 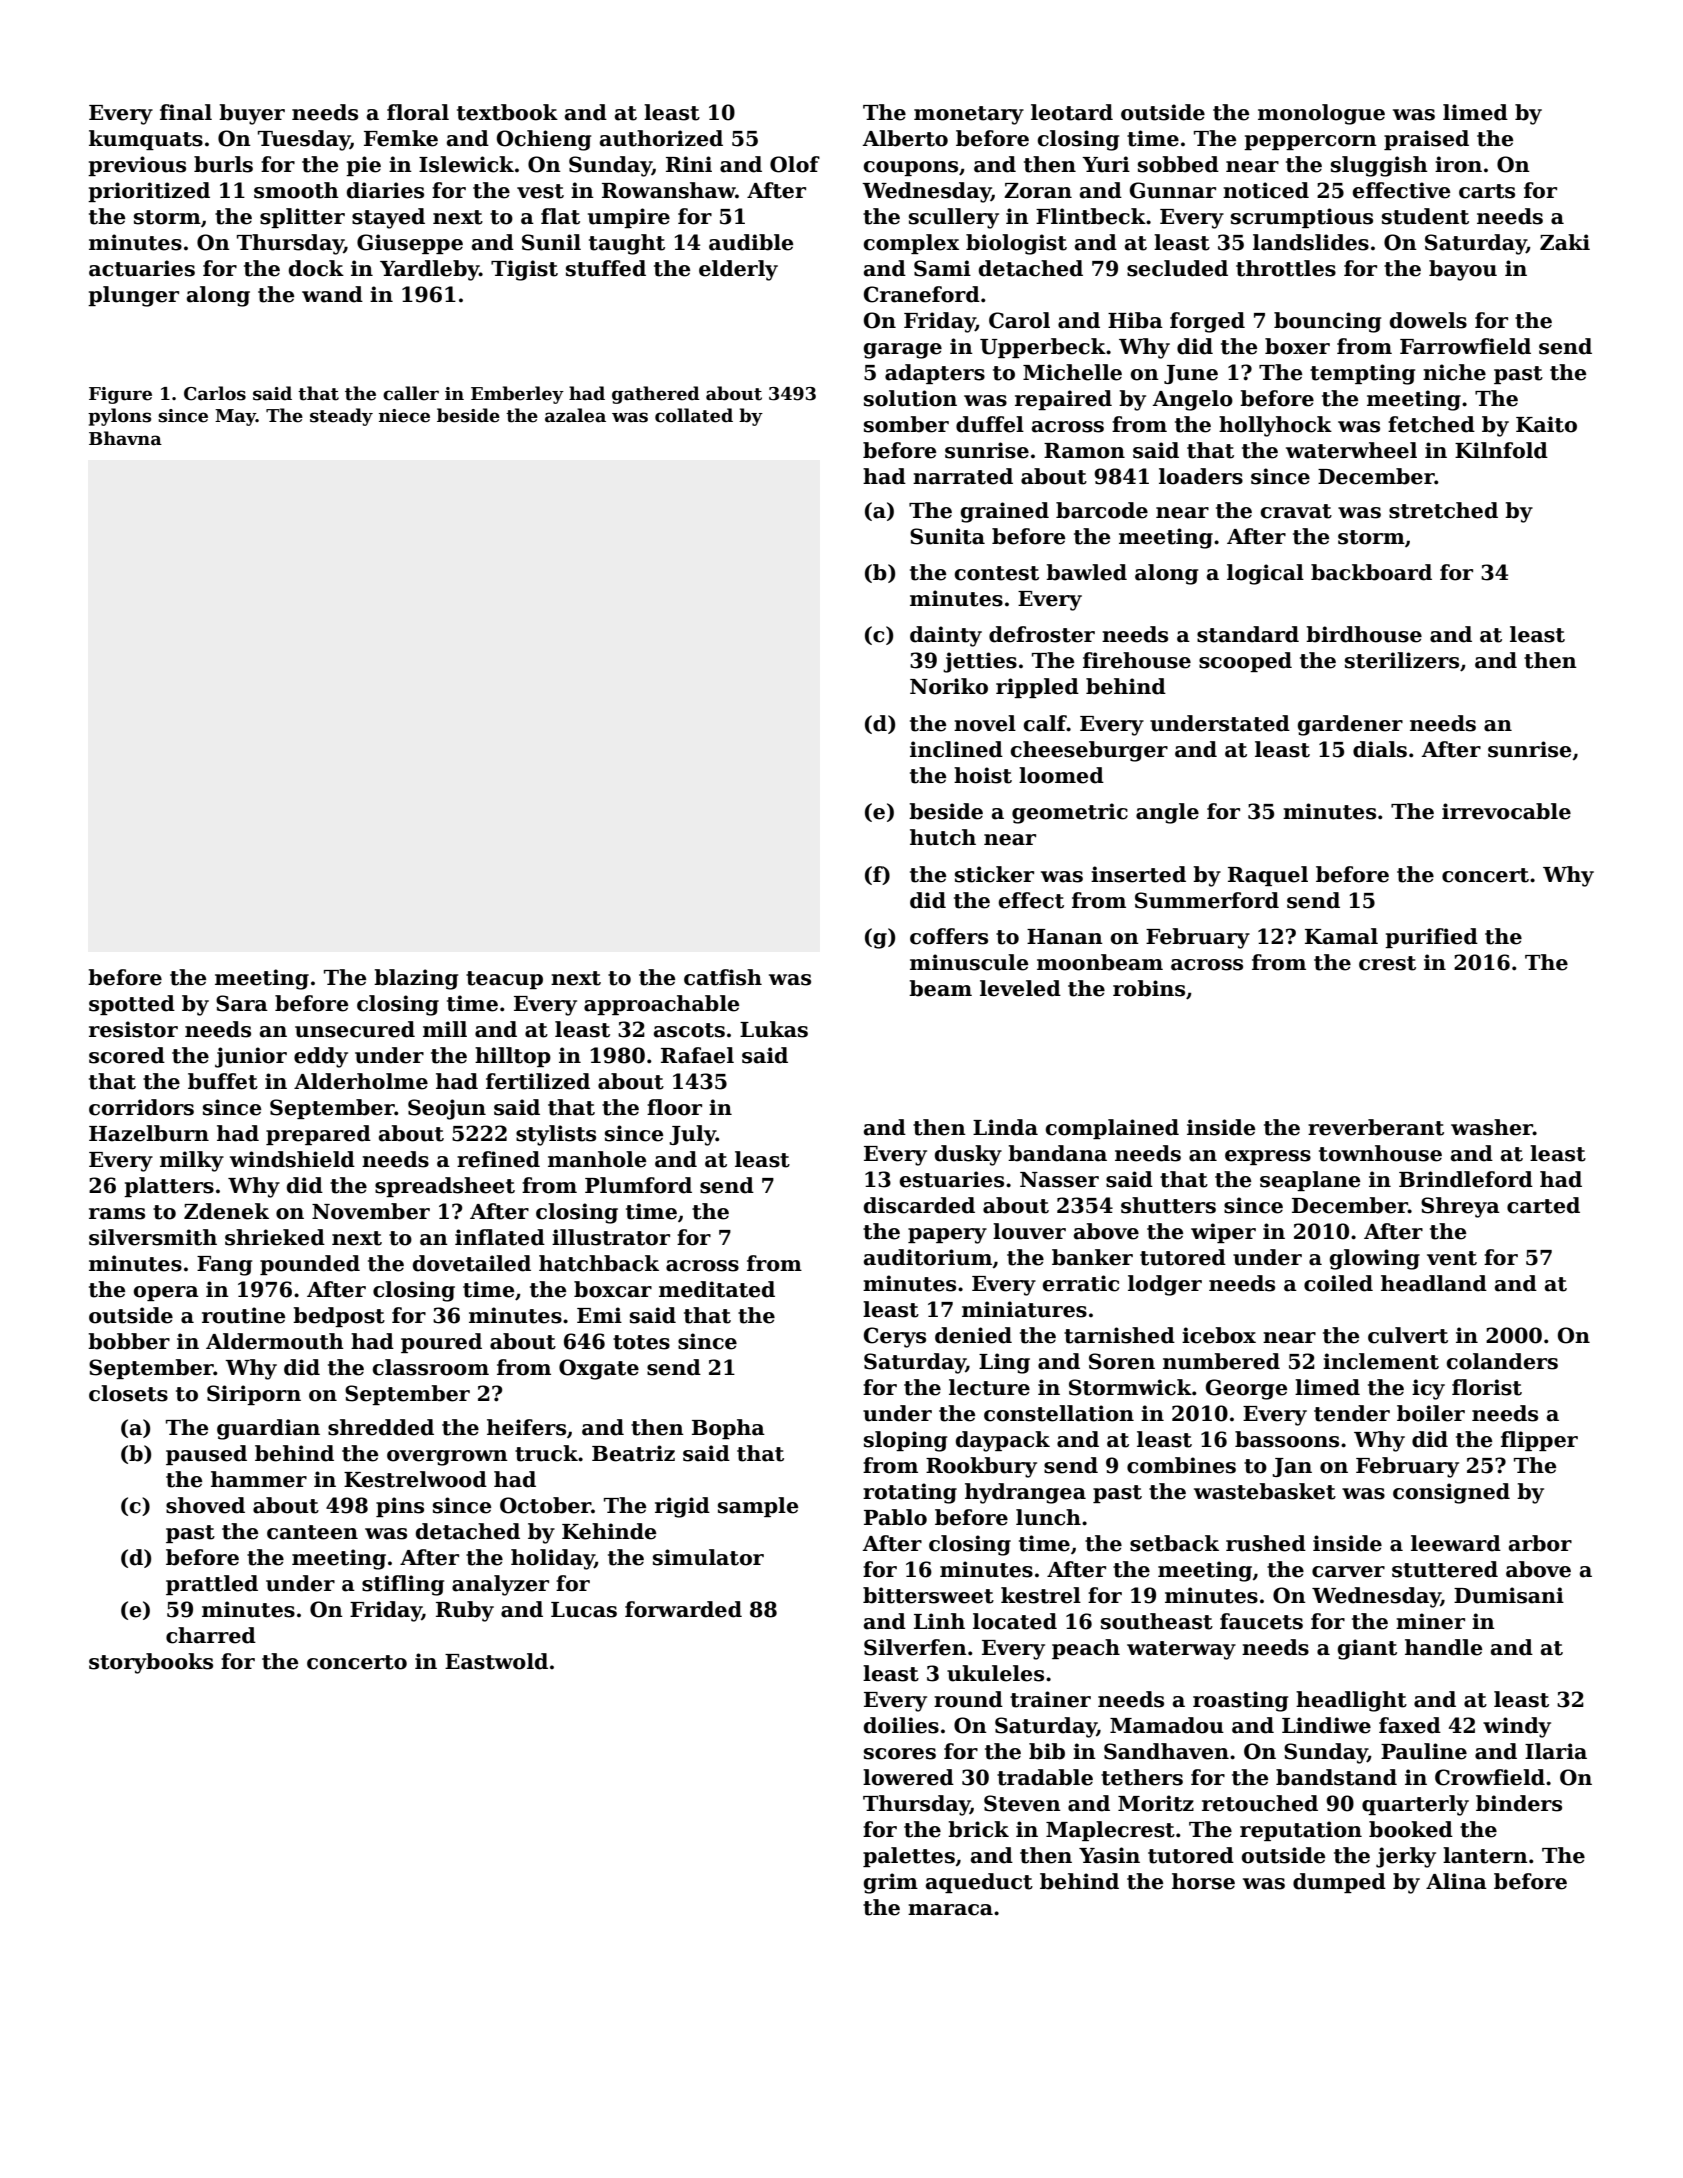 I want to click on adapters, so click(x=935, y=374).
